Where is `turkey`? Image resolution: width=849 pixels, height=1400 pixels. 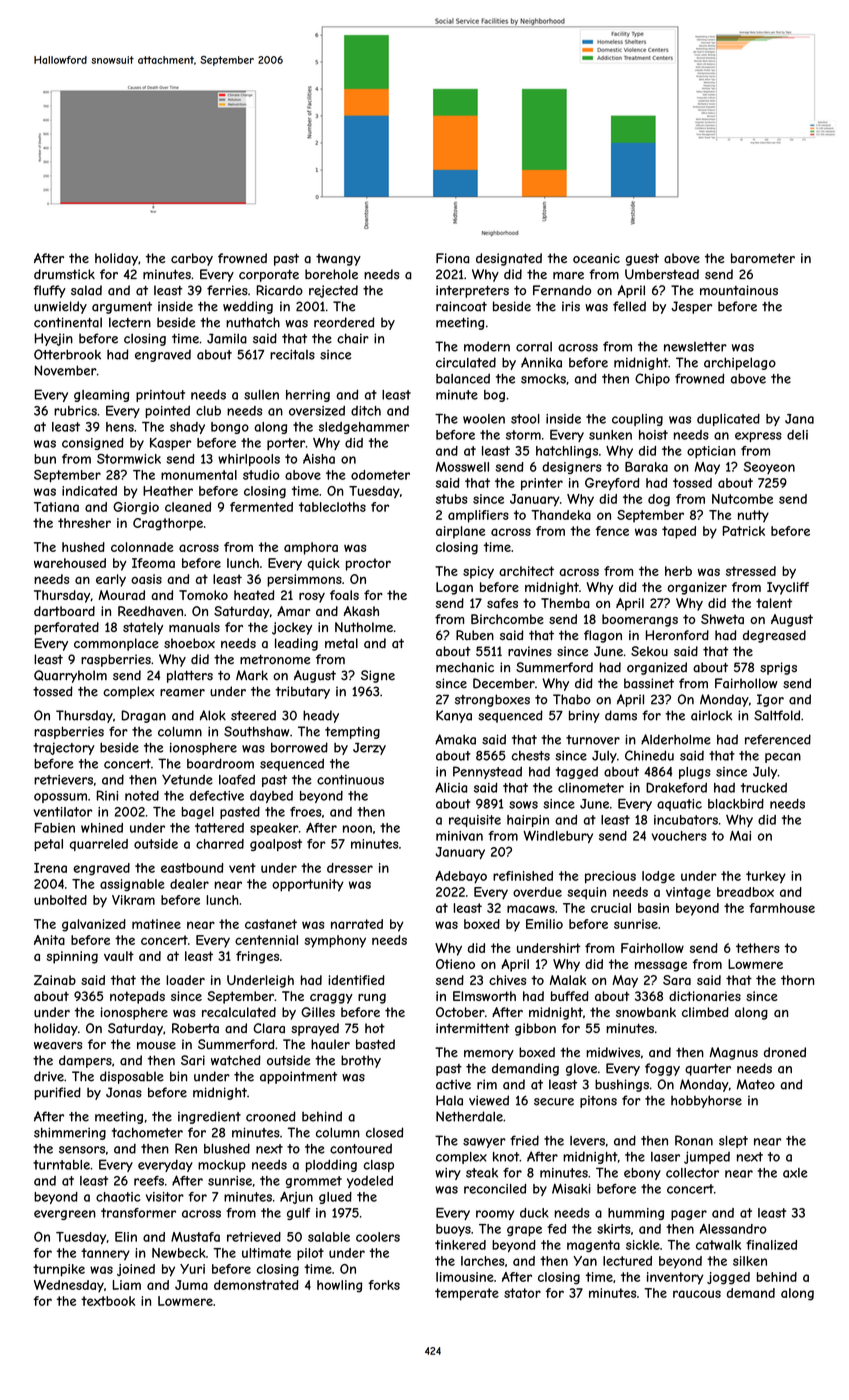
turkey is located at coordinates (766, 877).
